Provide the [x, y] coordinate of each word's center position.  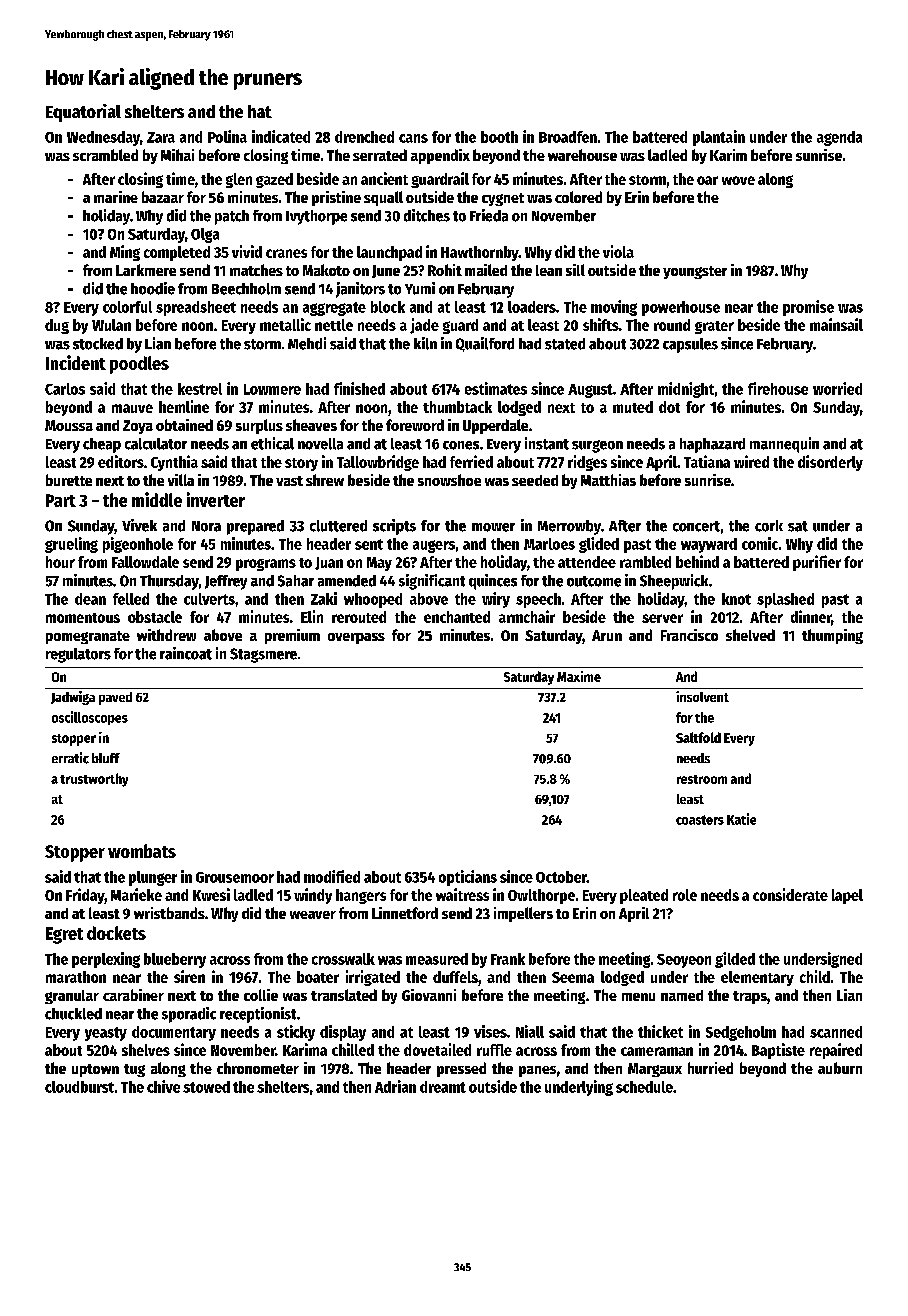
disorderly [830, 463]
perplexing [106, 960]
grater [714, 327]
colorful [127, 307]
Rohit [445, 270]
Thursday [169, 582]
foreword [415, 425]
